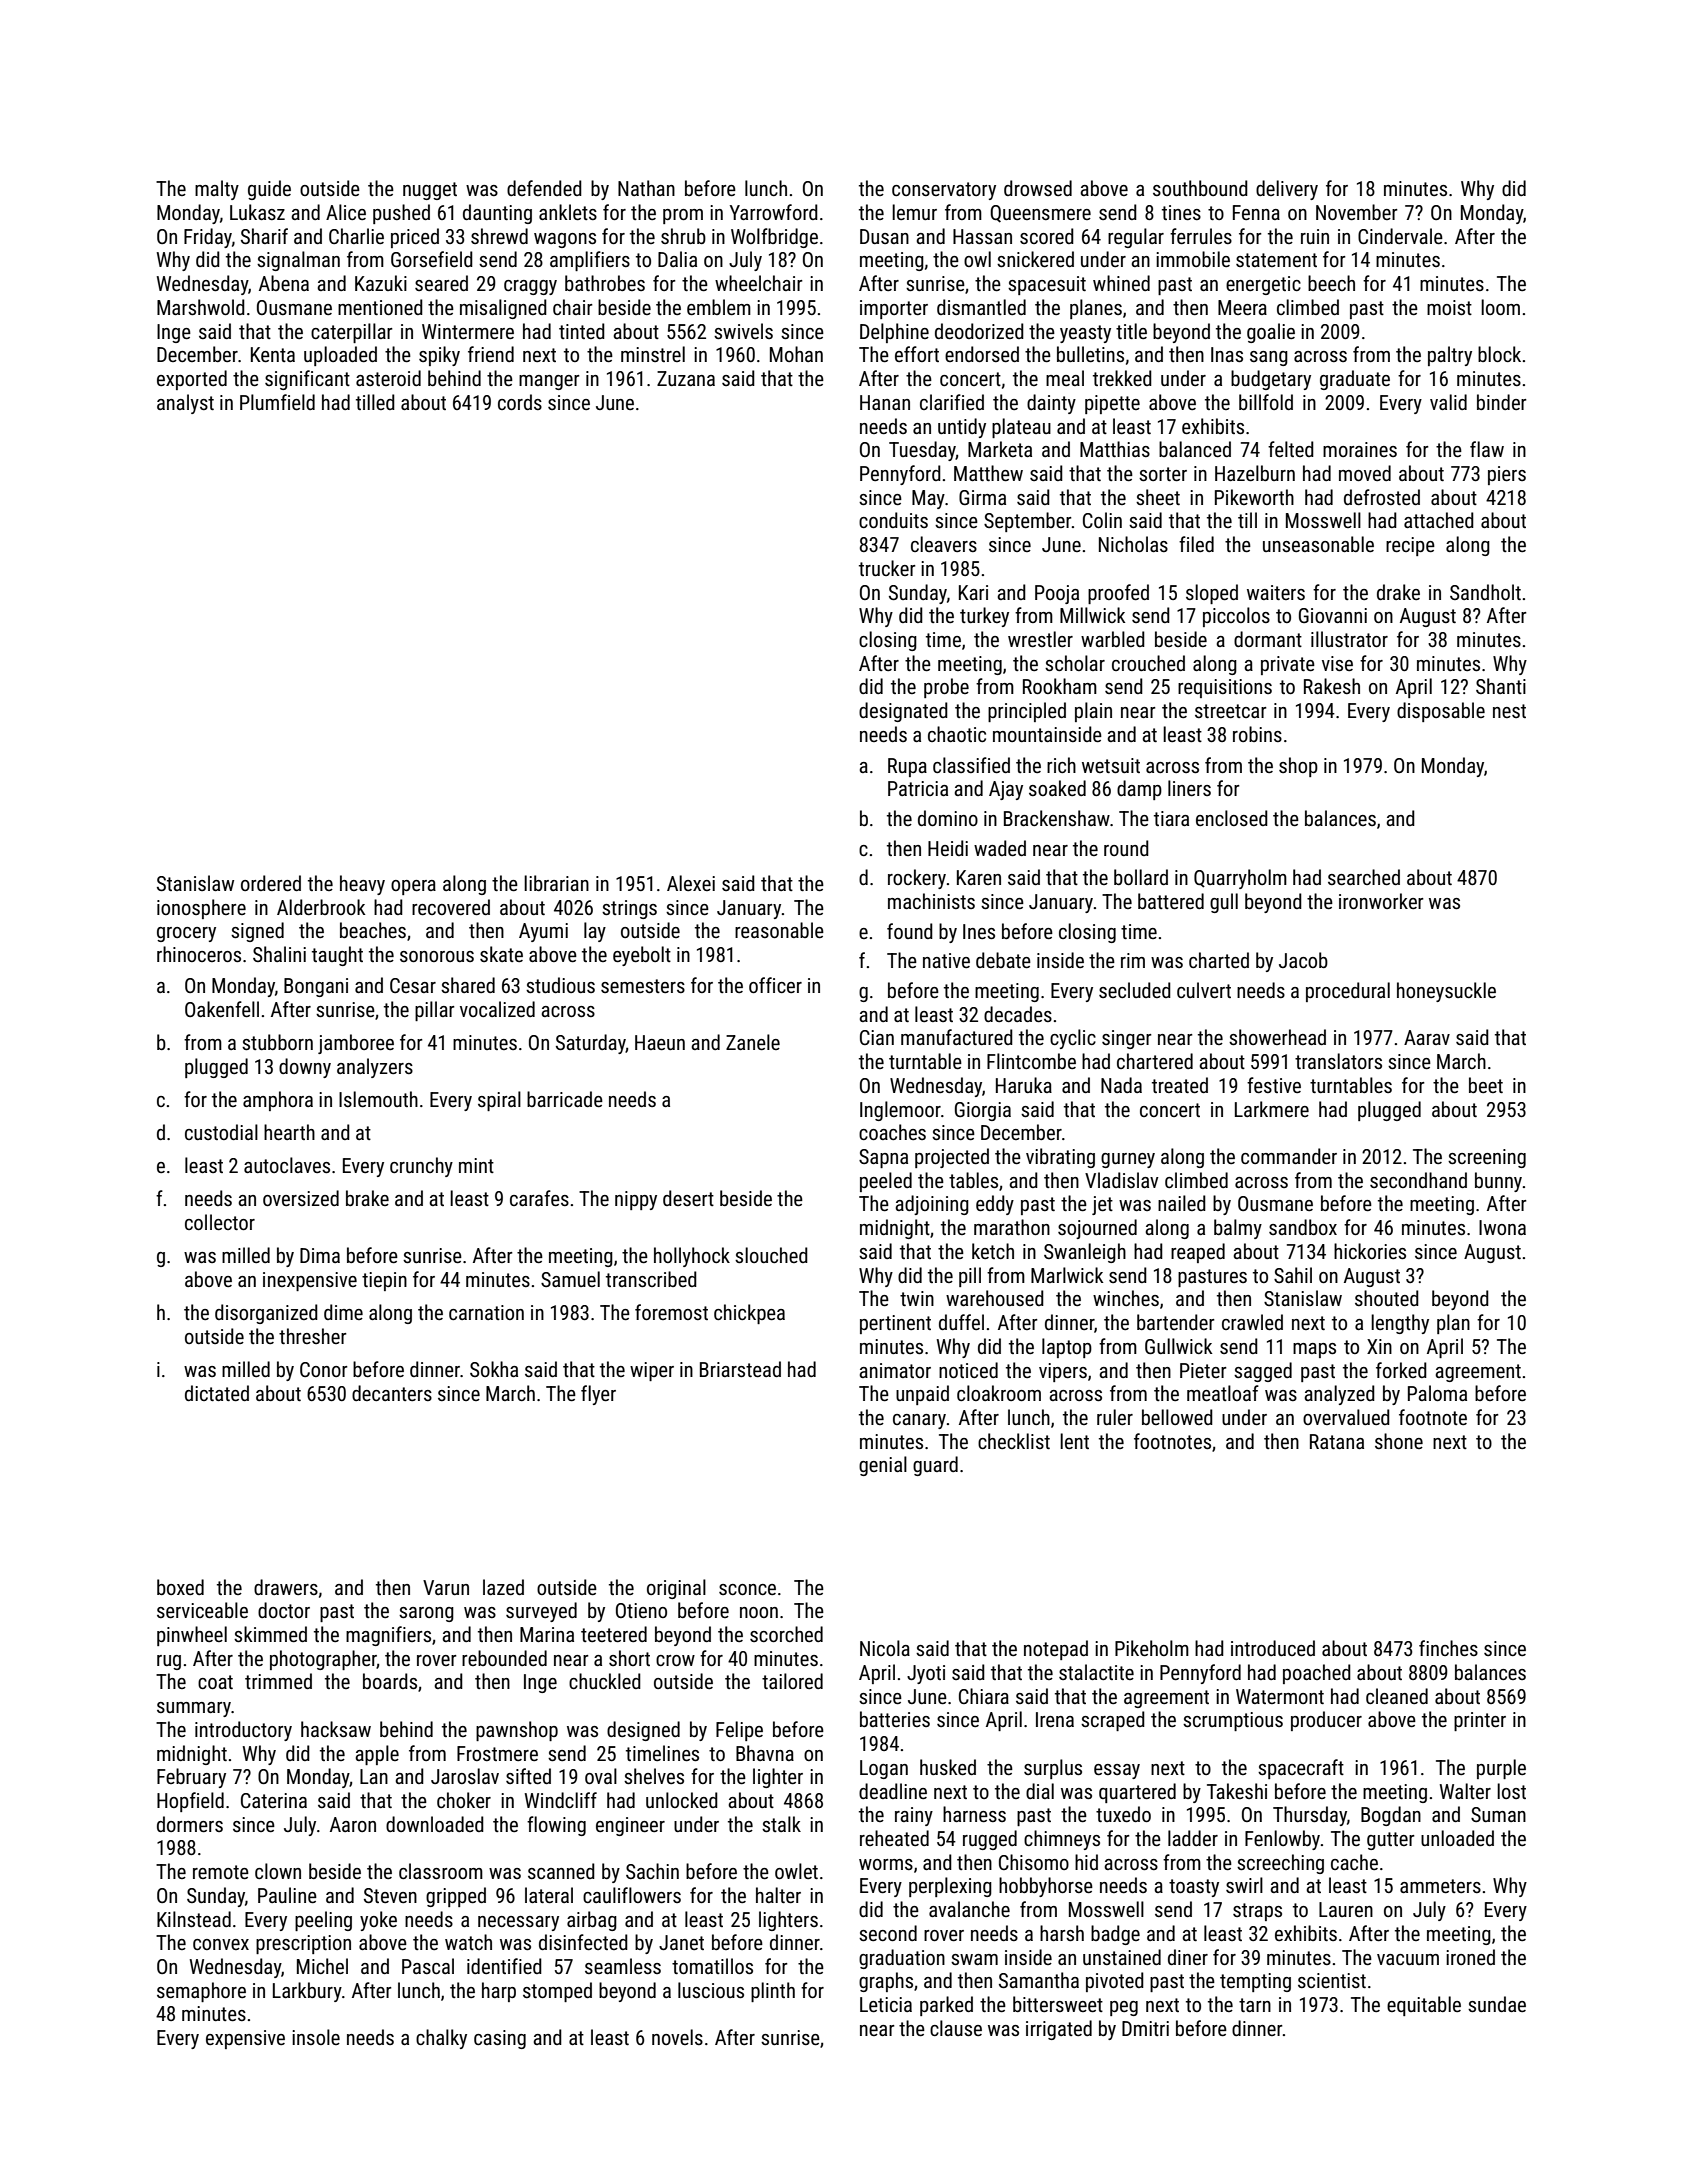 The image size is (1683, 2178). Describe the element at coordinates (356, 236) in the page. I see `Charlie` at that location.
